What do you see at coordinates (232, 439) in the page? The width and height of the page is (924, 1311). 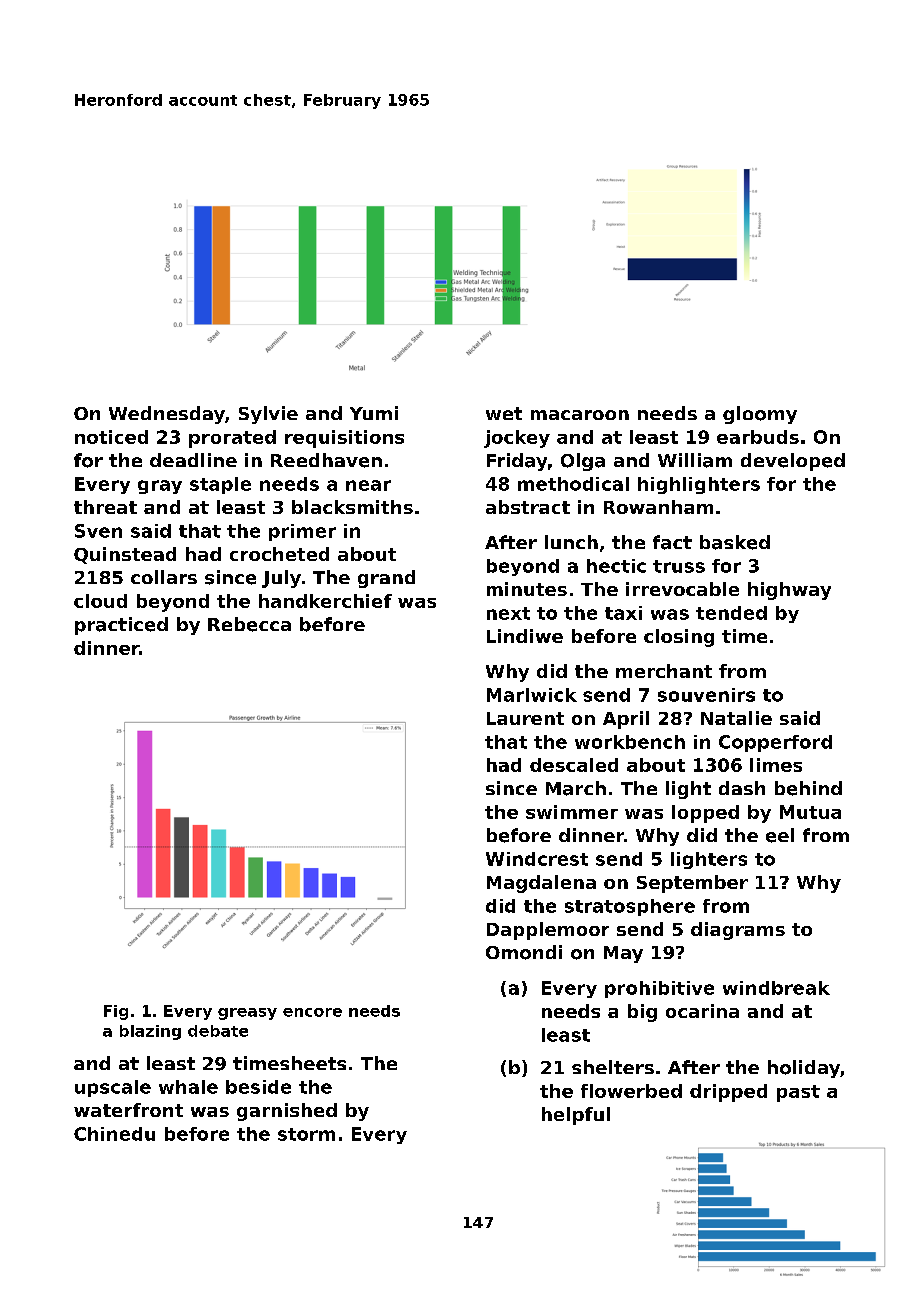 I see `prorated` at bounding box center [232, 439].
